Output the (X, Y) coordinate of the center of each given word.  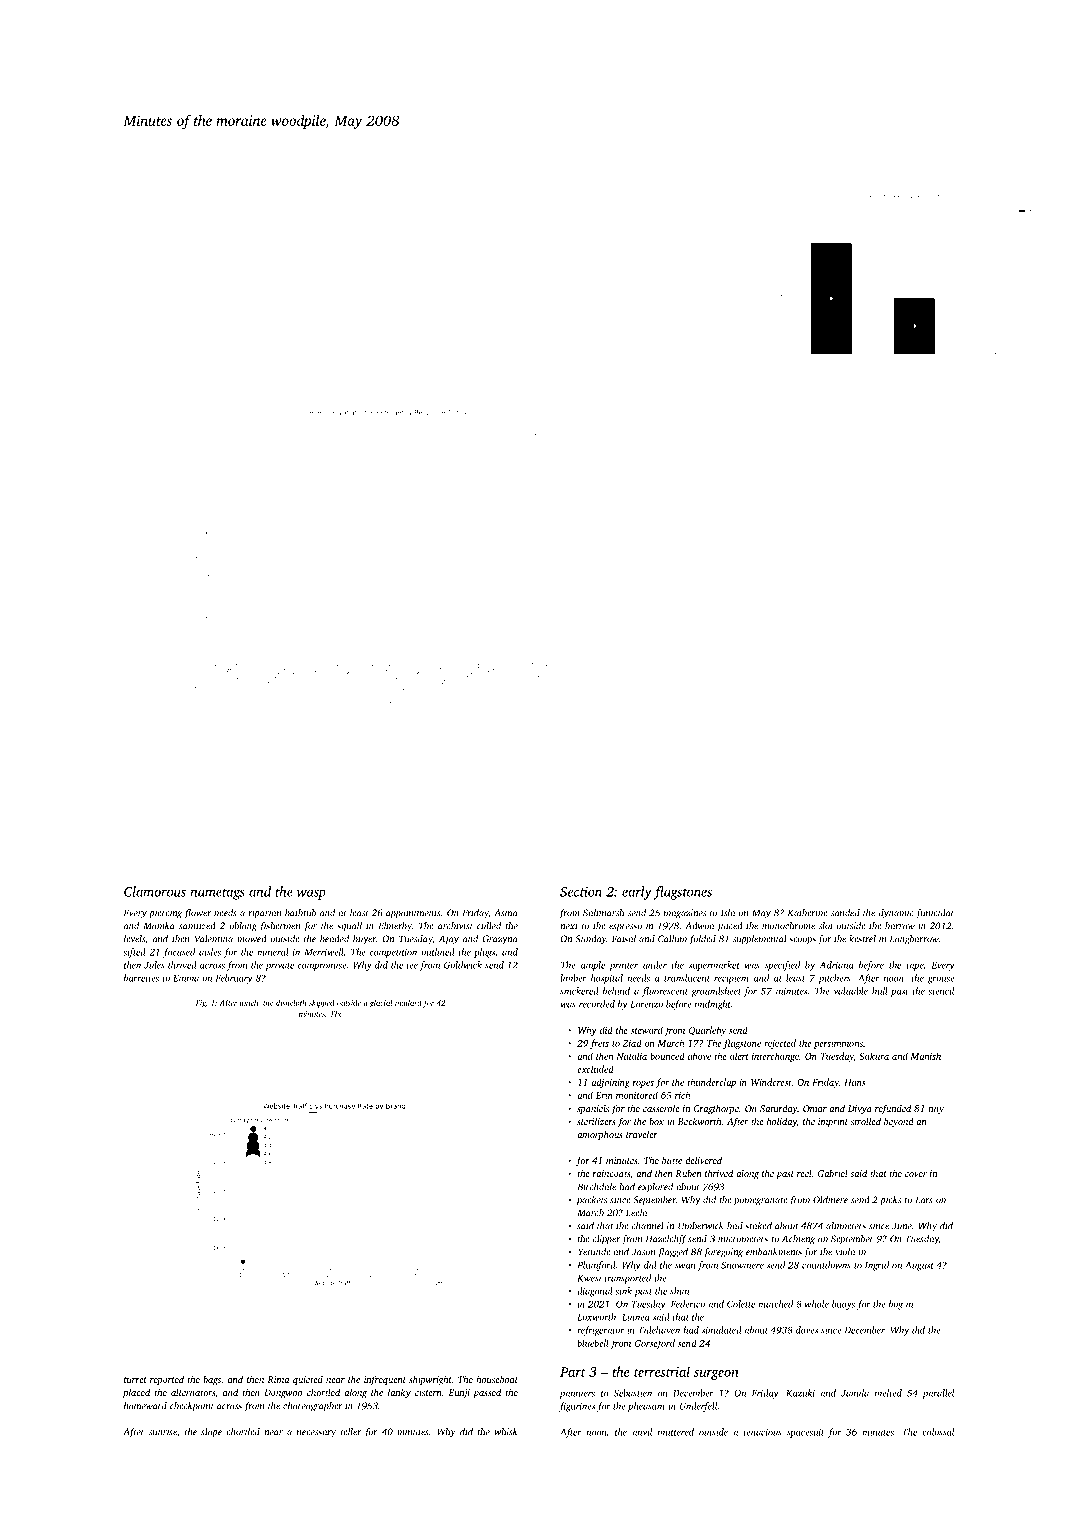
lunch (249, 1002)
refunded (893, 1109)
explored (655, 1188)
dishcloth (291, 1002)
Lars (924, 1200)
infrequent (385, 1380)
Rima (278, 1379)
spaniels (593, 1109)
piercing (165, 914)
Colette (741, 1304)
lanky (399, 1393)
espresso (625, 928)
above (699, 1056)
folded (702, 940)
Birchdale (597, 1187)
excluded (595, 1069)
